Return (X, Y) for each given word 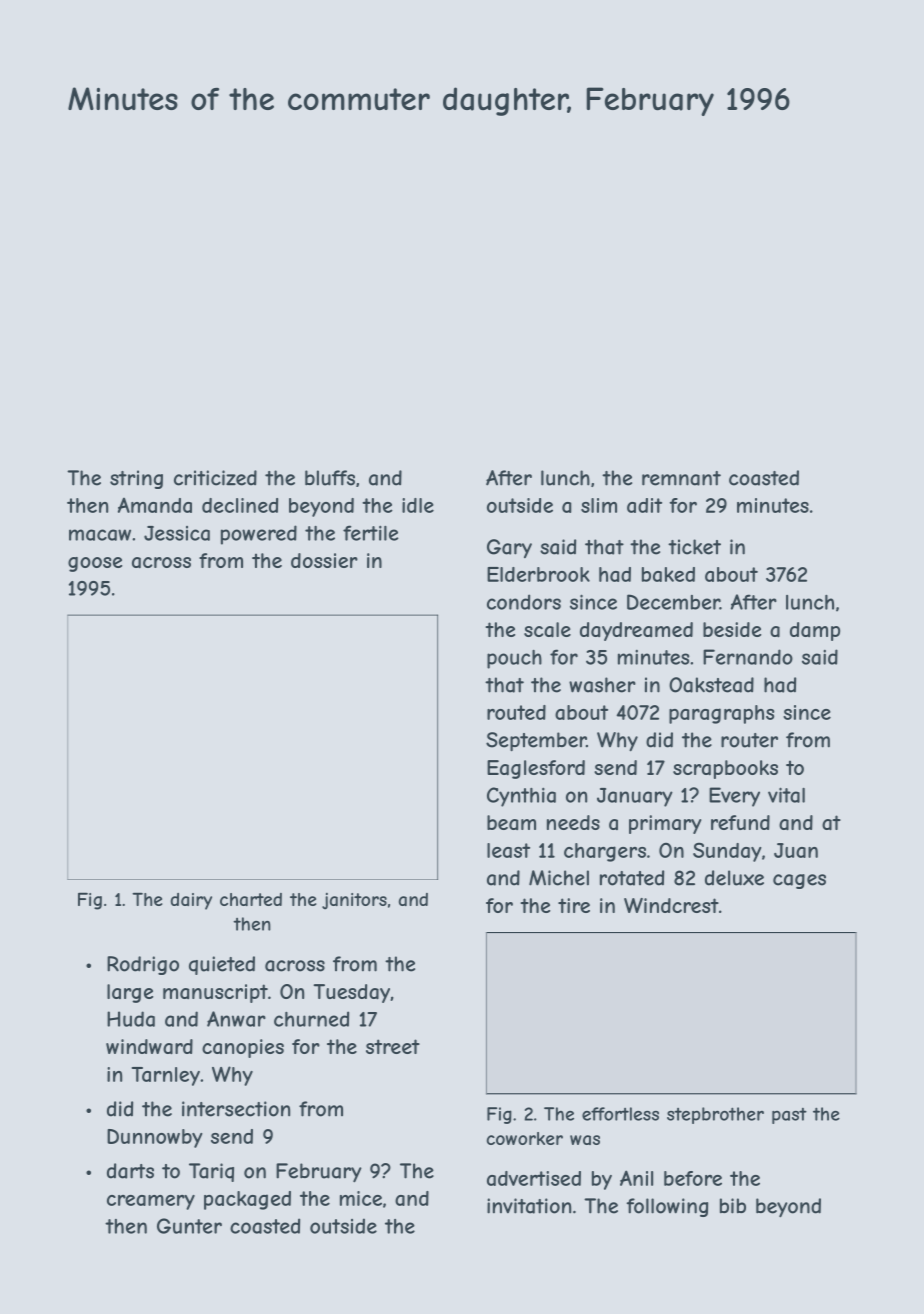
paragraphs (721, 714)
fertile (370, 533)
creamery (151, 1202)
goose (95, 564)
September (536, 742)
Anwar (236, 1019)
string (136, 479)
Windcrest (671, 905)
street (393, 1046)
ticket (694, 547)
